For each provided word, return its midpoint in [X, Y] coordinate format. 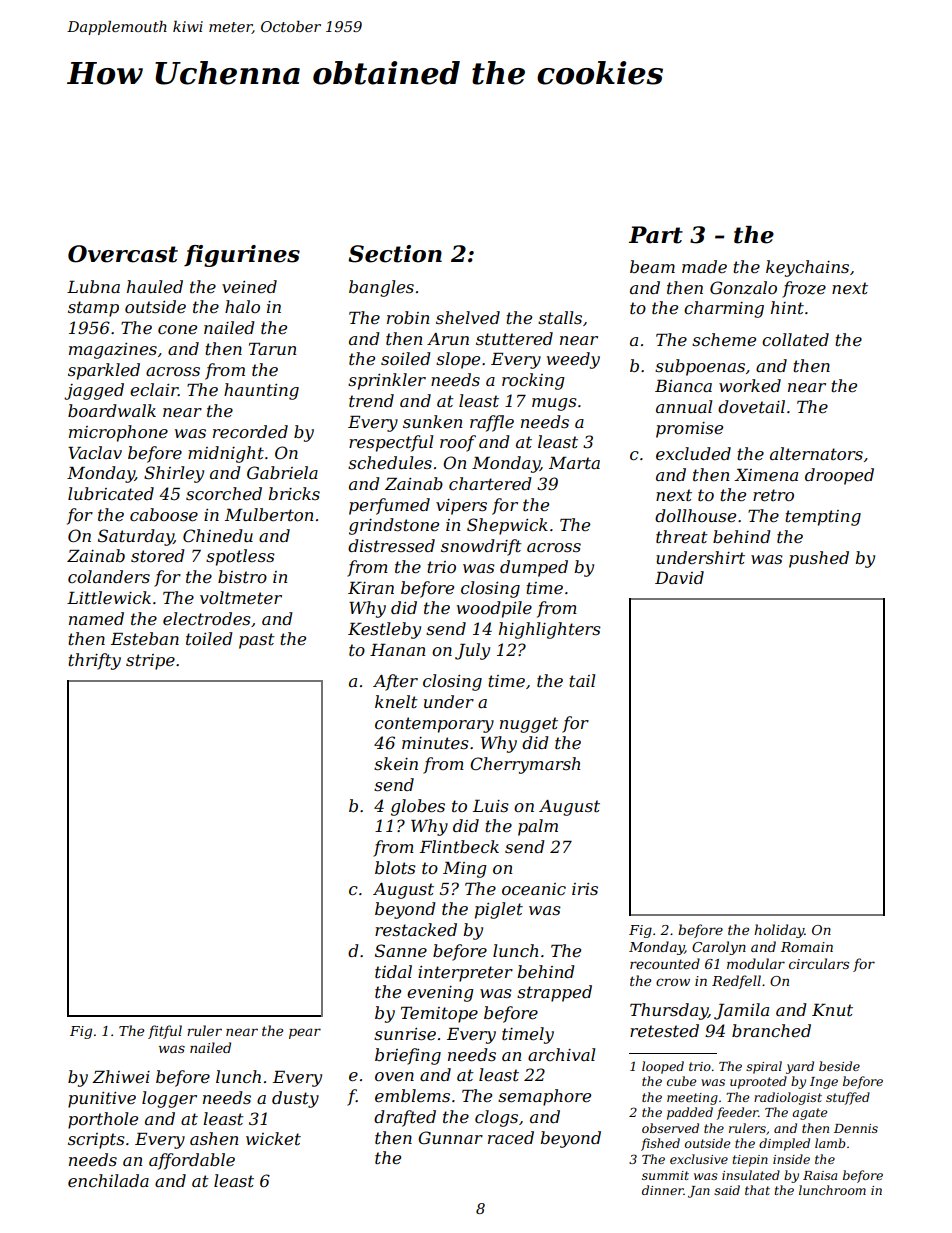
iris [585, 889]
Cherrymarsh [525, 765]
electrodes [207, 618]
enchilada [108, 1180]
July [472, 651]
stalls [560, 317]
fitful [165, 1032]
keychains [807, 268]
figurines [242, 256]
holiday [779, 931]
